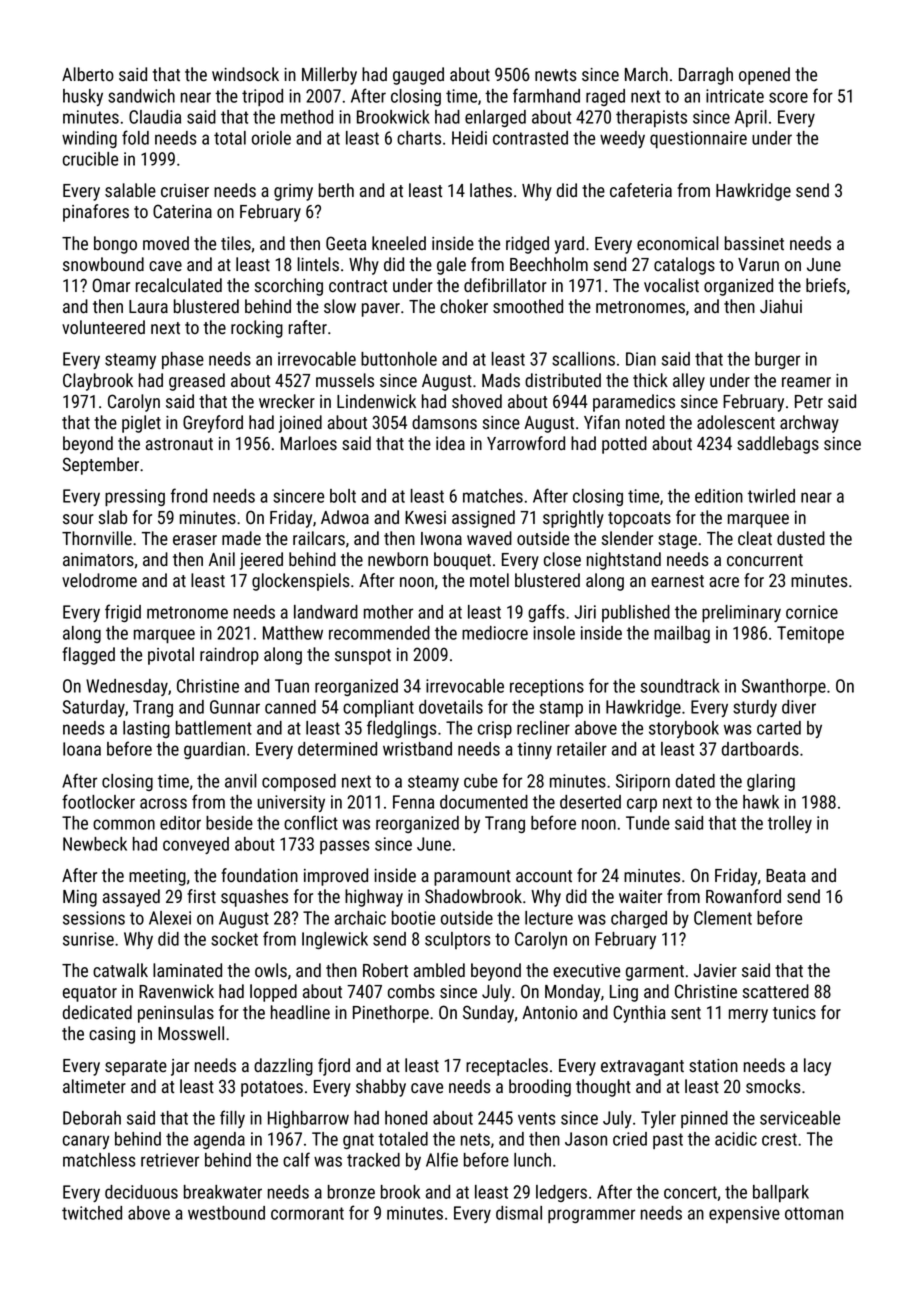  Describe the element at coordinates (229, 823) in the screenshot. I see `beside` at that location.
